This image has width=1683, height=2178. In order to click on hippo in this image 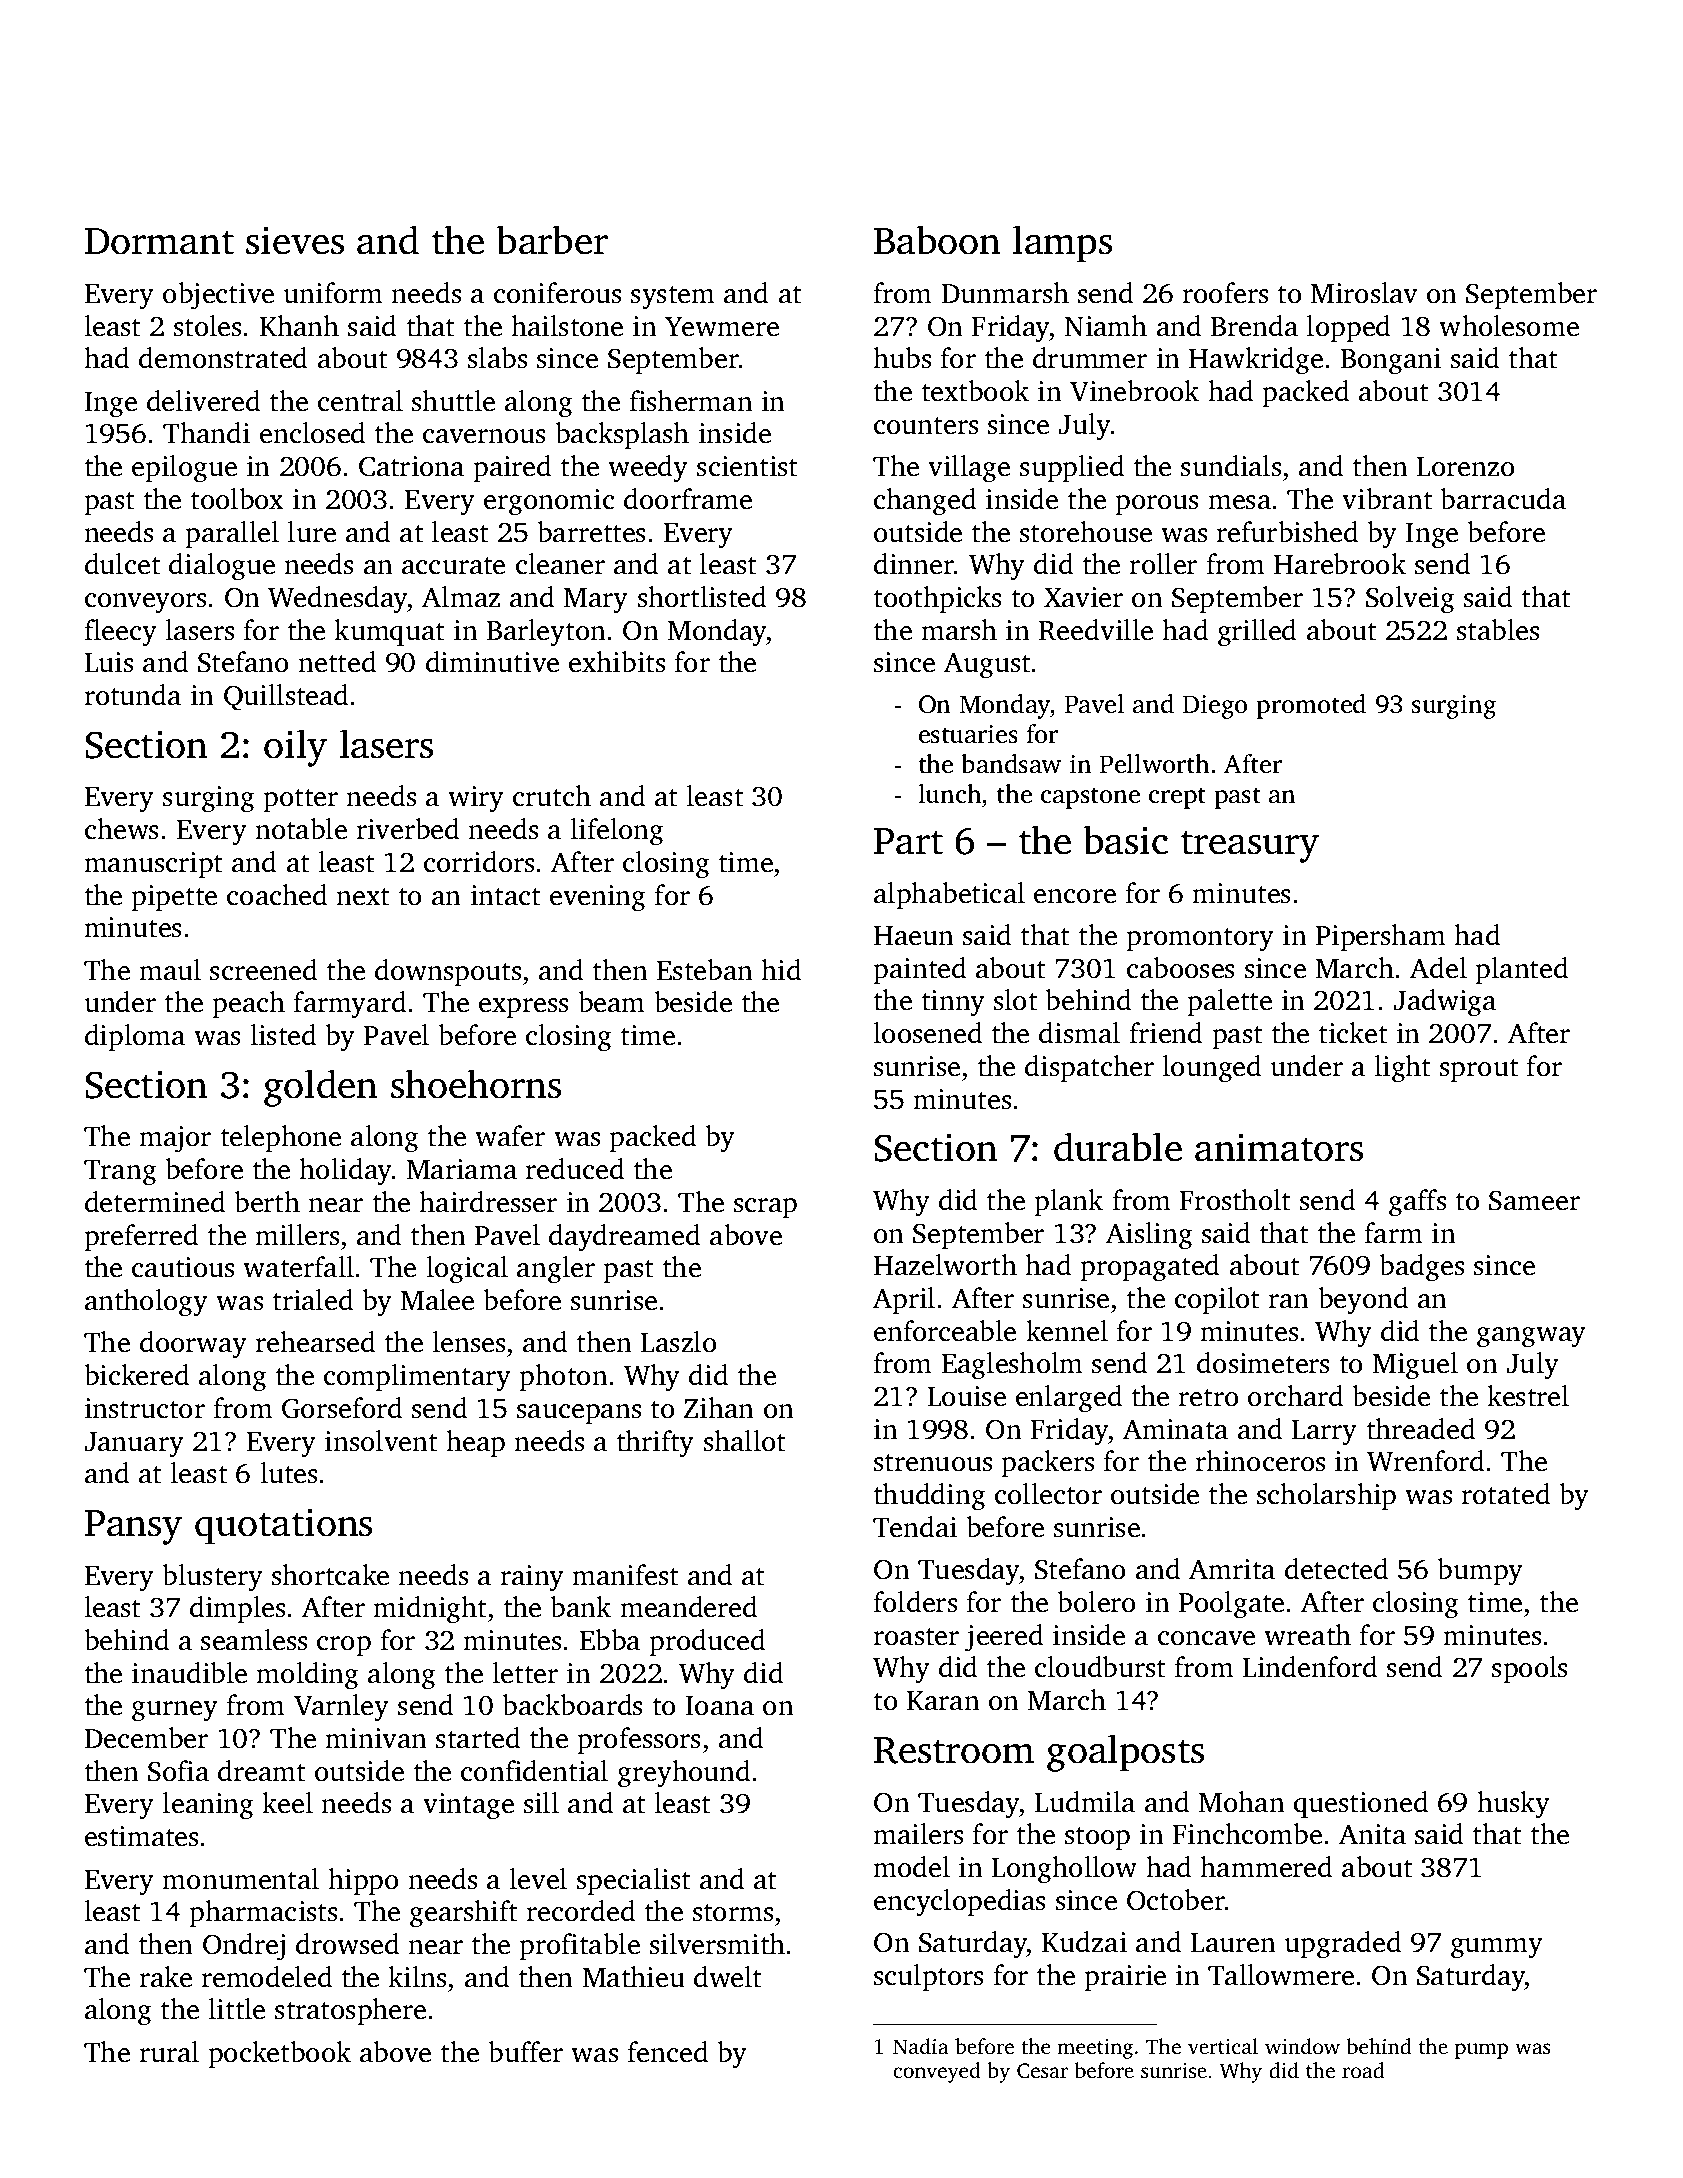, I will do `click(363, 1881)`.
